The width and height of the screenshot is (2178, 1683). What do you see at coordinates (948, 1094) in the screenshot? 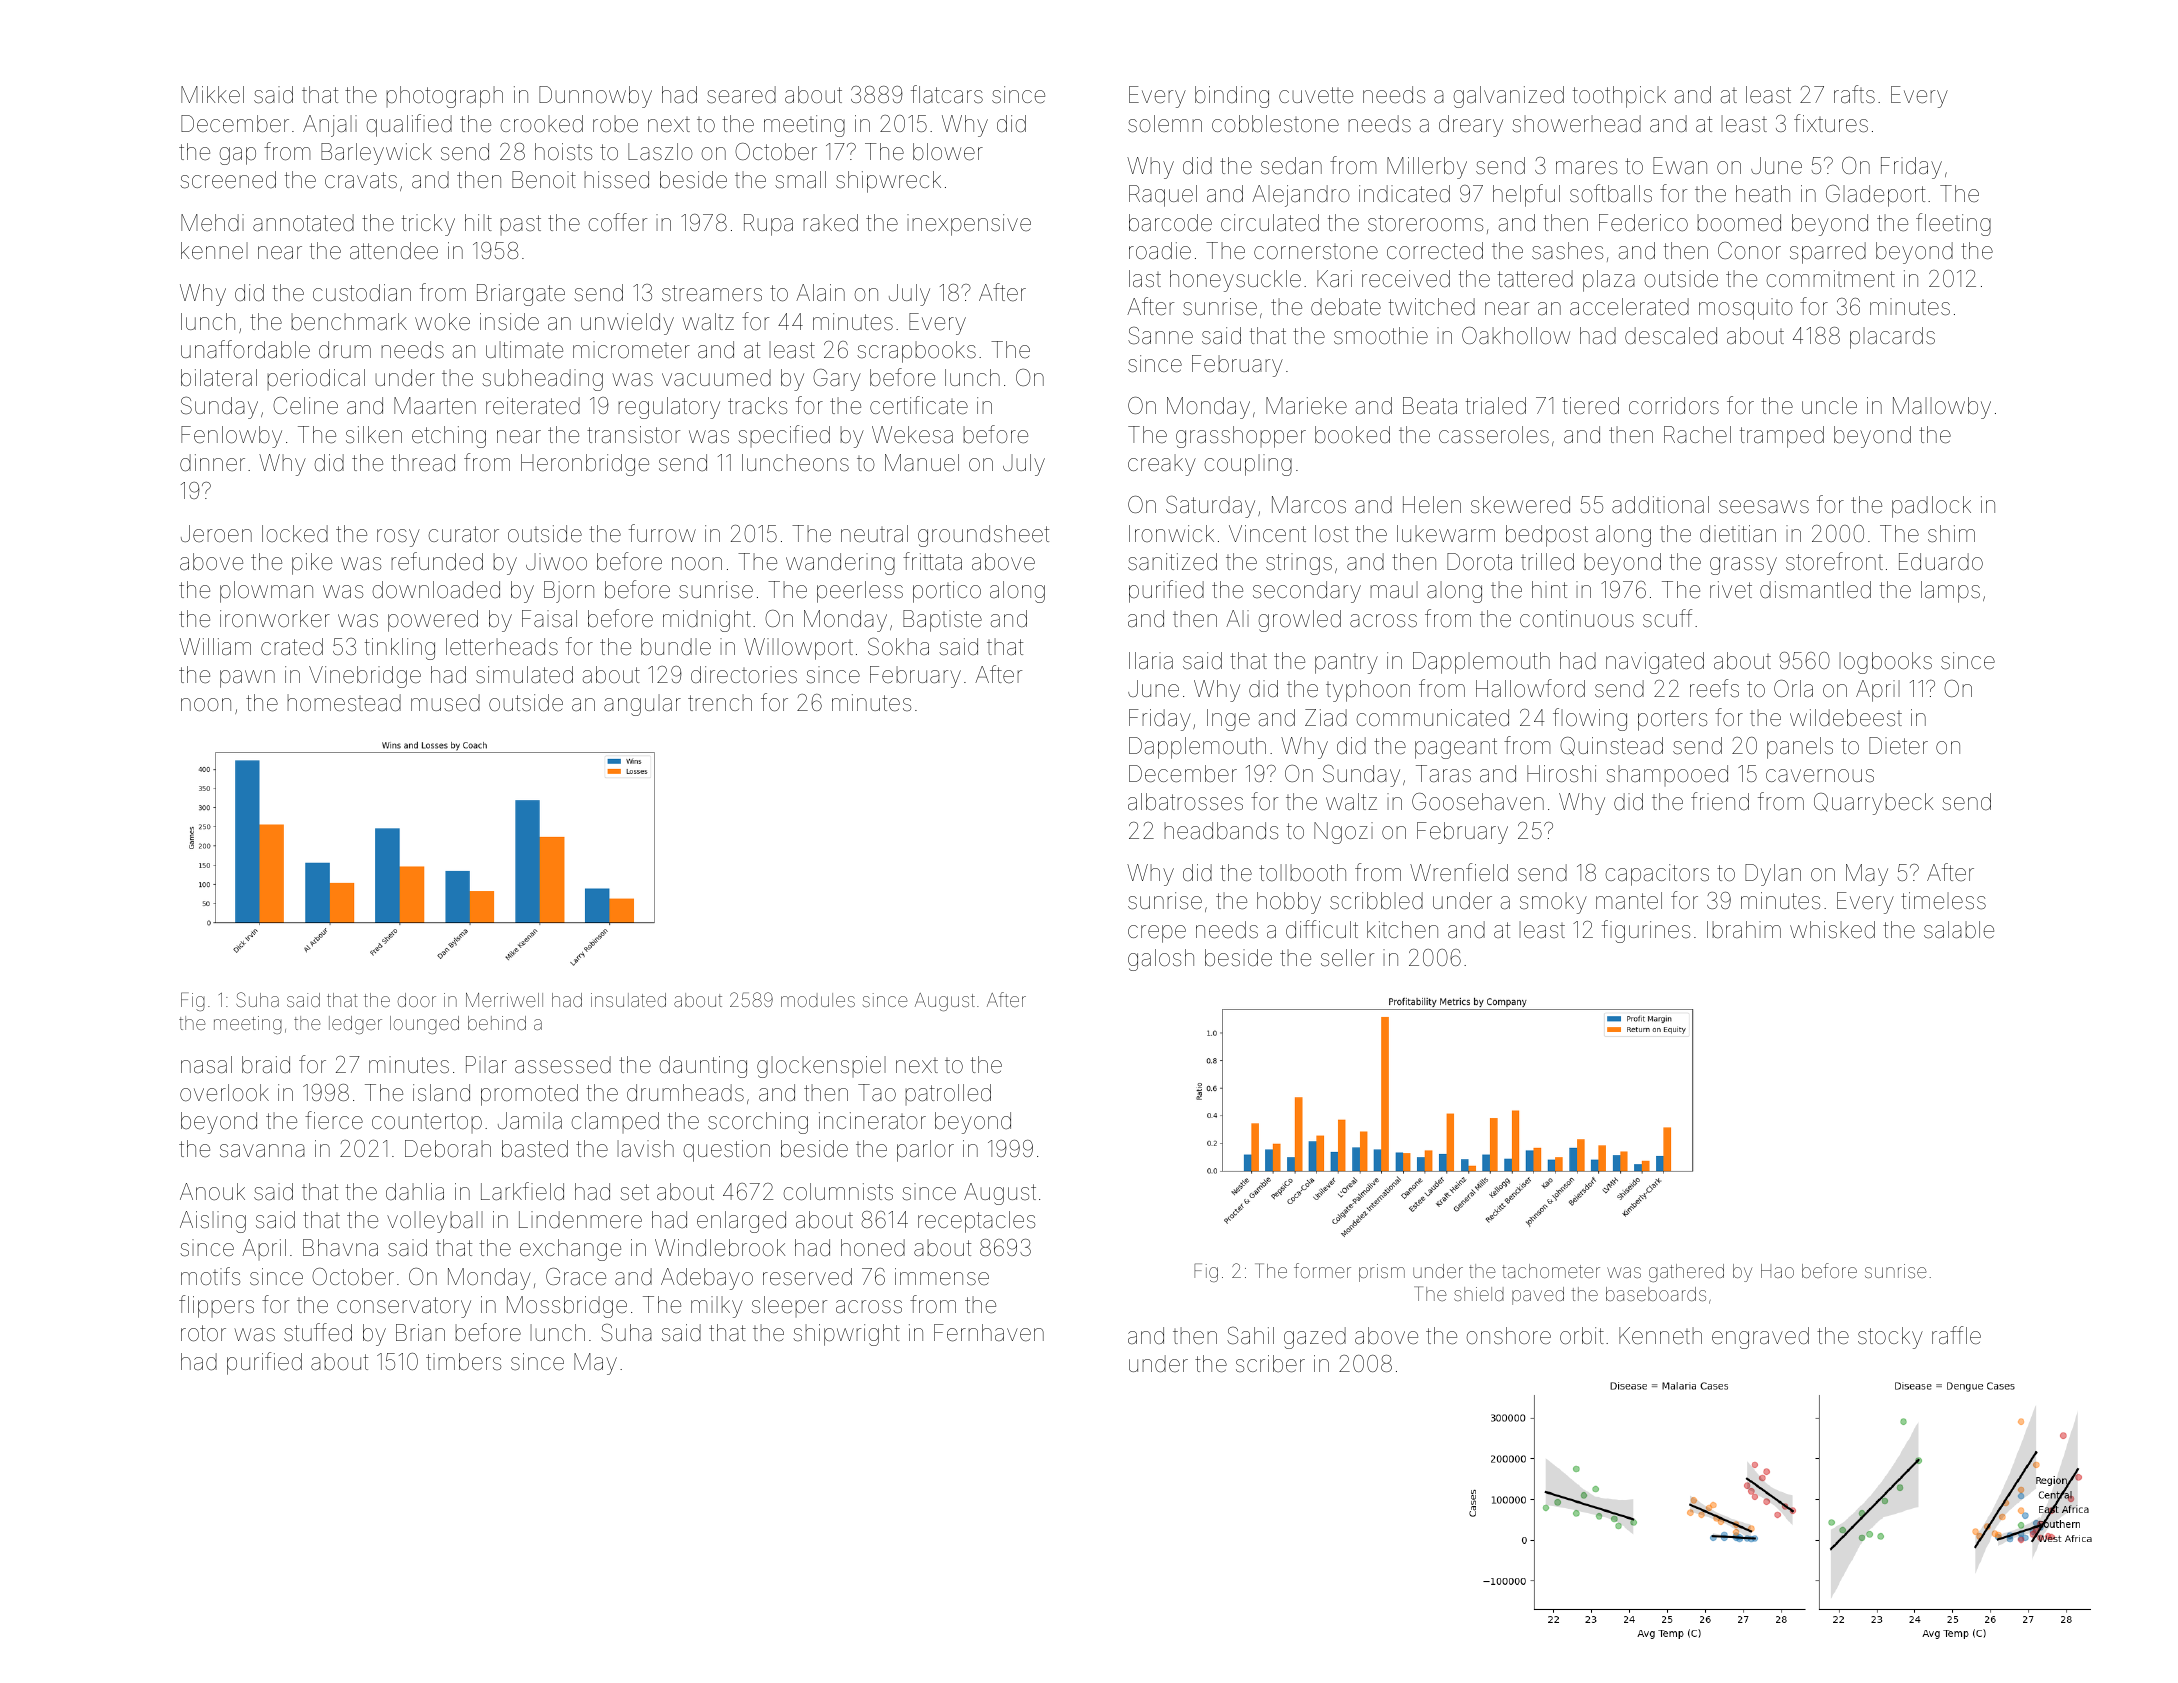
I see `patrolled` at bounding box center [948, 1094].
